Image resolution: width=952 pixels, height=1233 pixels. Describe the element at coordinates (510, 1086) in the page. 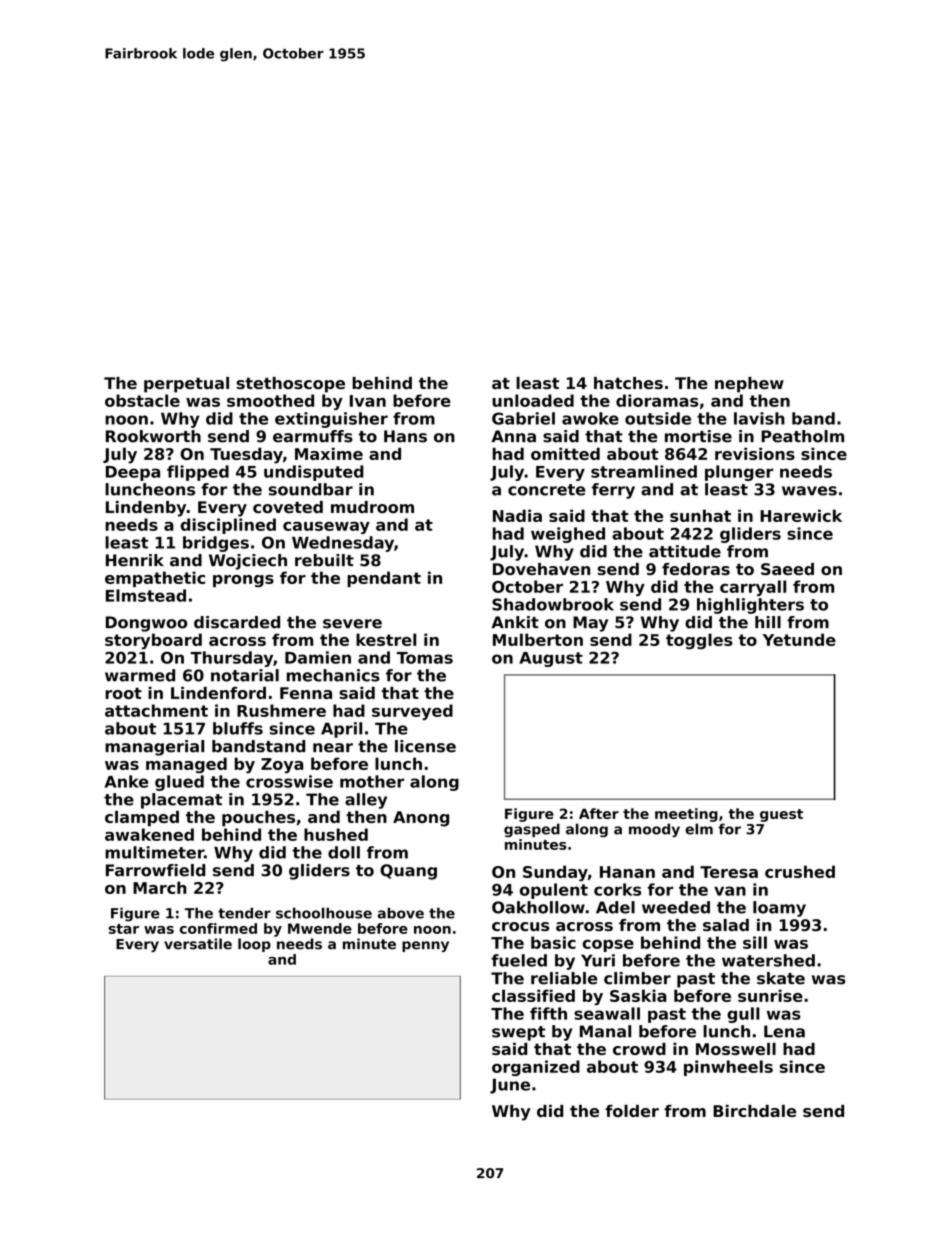

I see `June` at that location.
